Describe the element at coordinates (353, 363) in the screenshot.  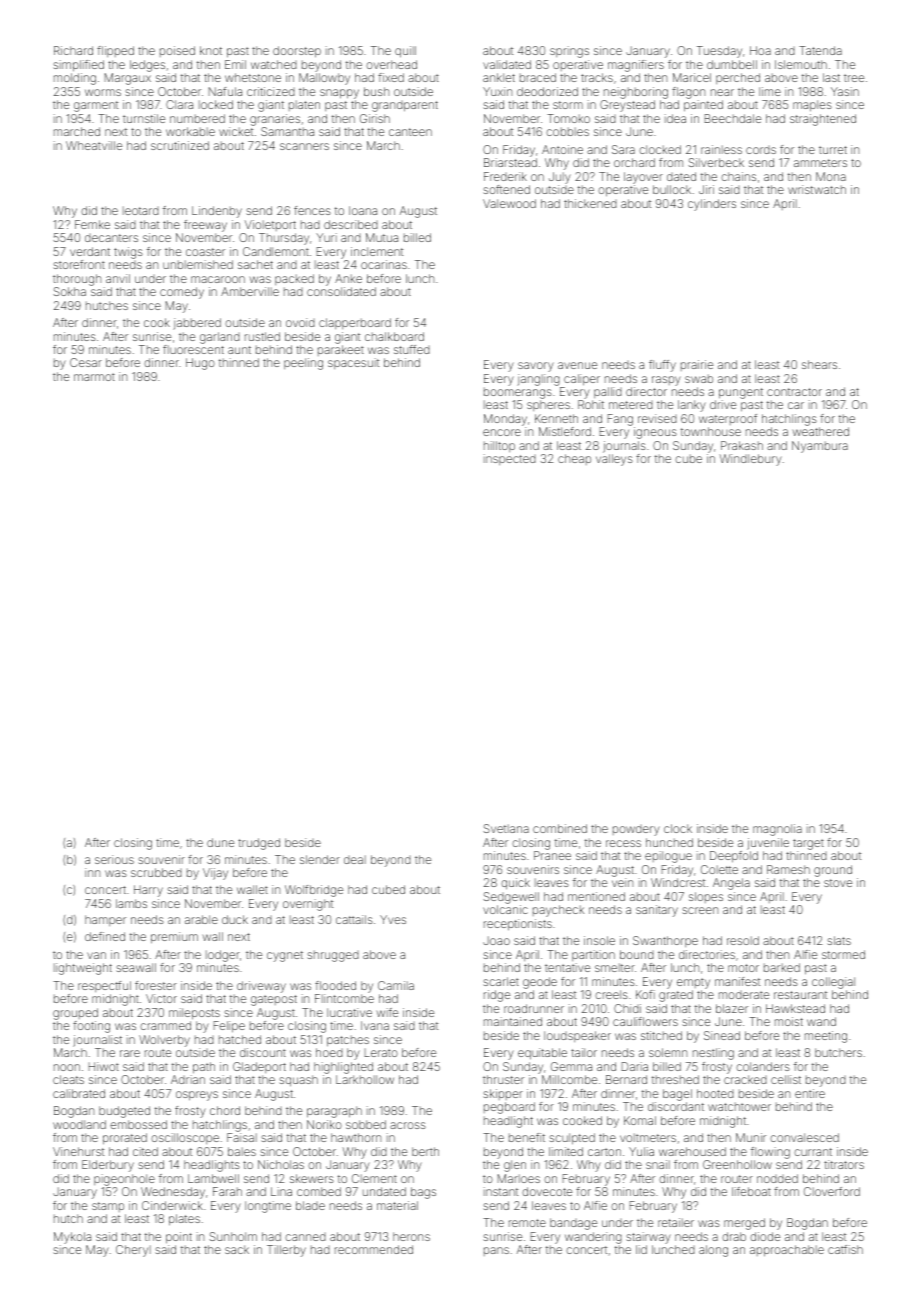
I see `spacesuit` at that location.
